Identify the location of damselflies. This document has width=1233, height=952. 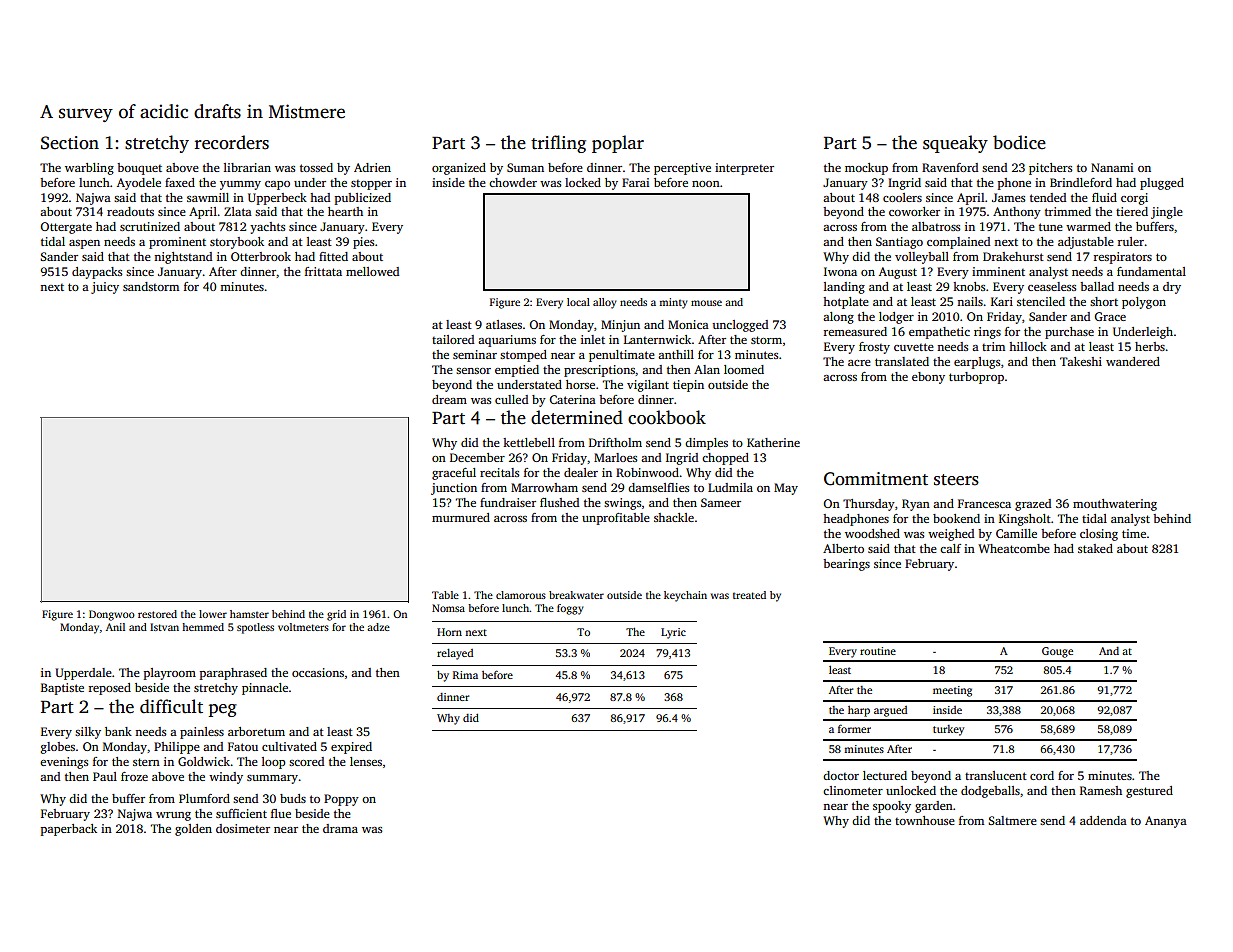
(658, 487).
